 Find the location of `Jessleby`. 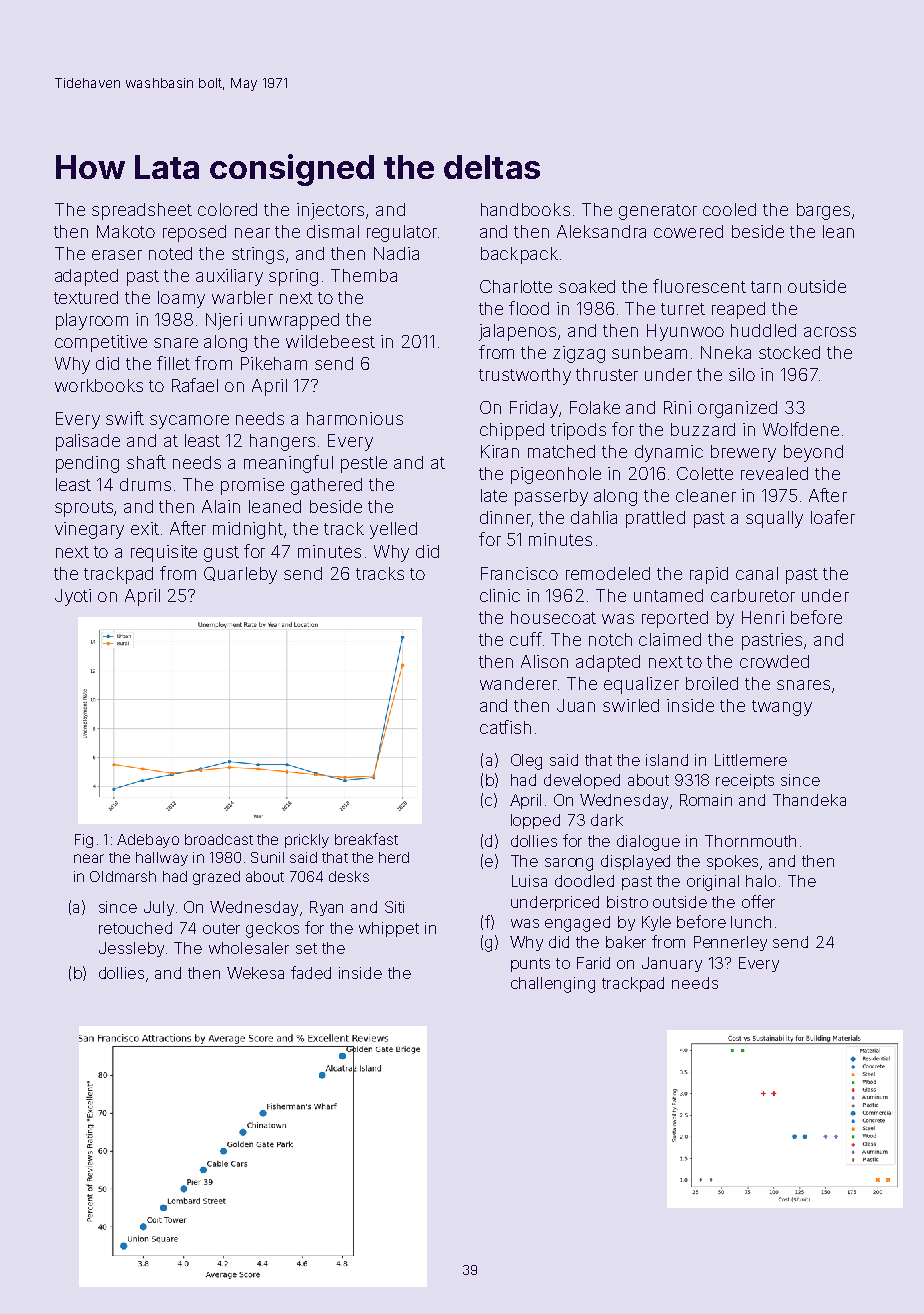

Jessleby is located at coordinates (131, 949).
